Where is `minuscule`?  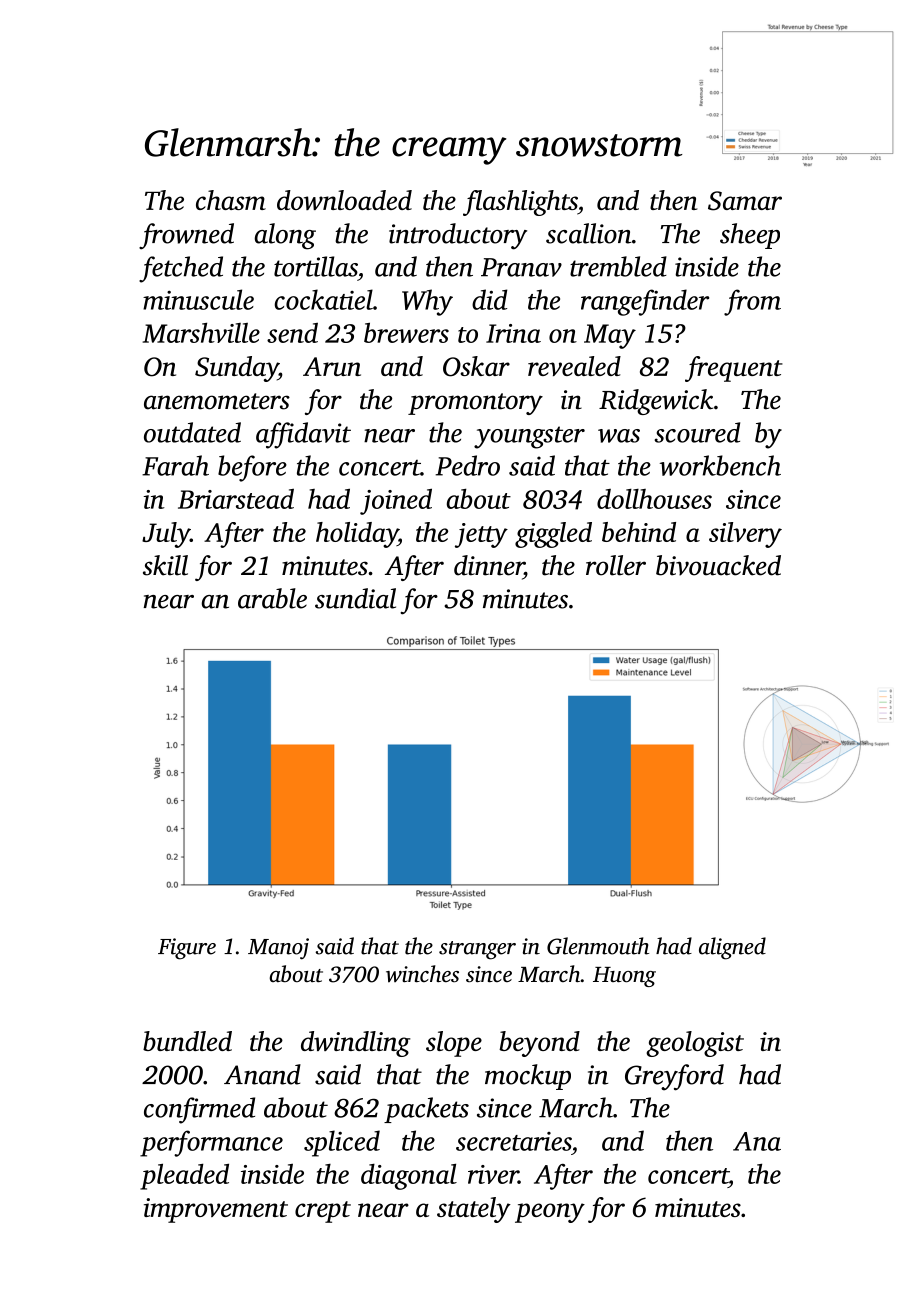 minuscule is located at coordinates (198, 299).
